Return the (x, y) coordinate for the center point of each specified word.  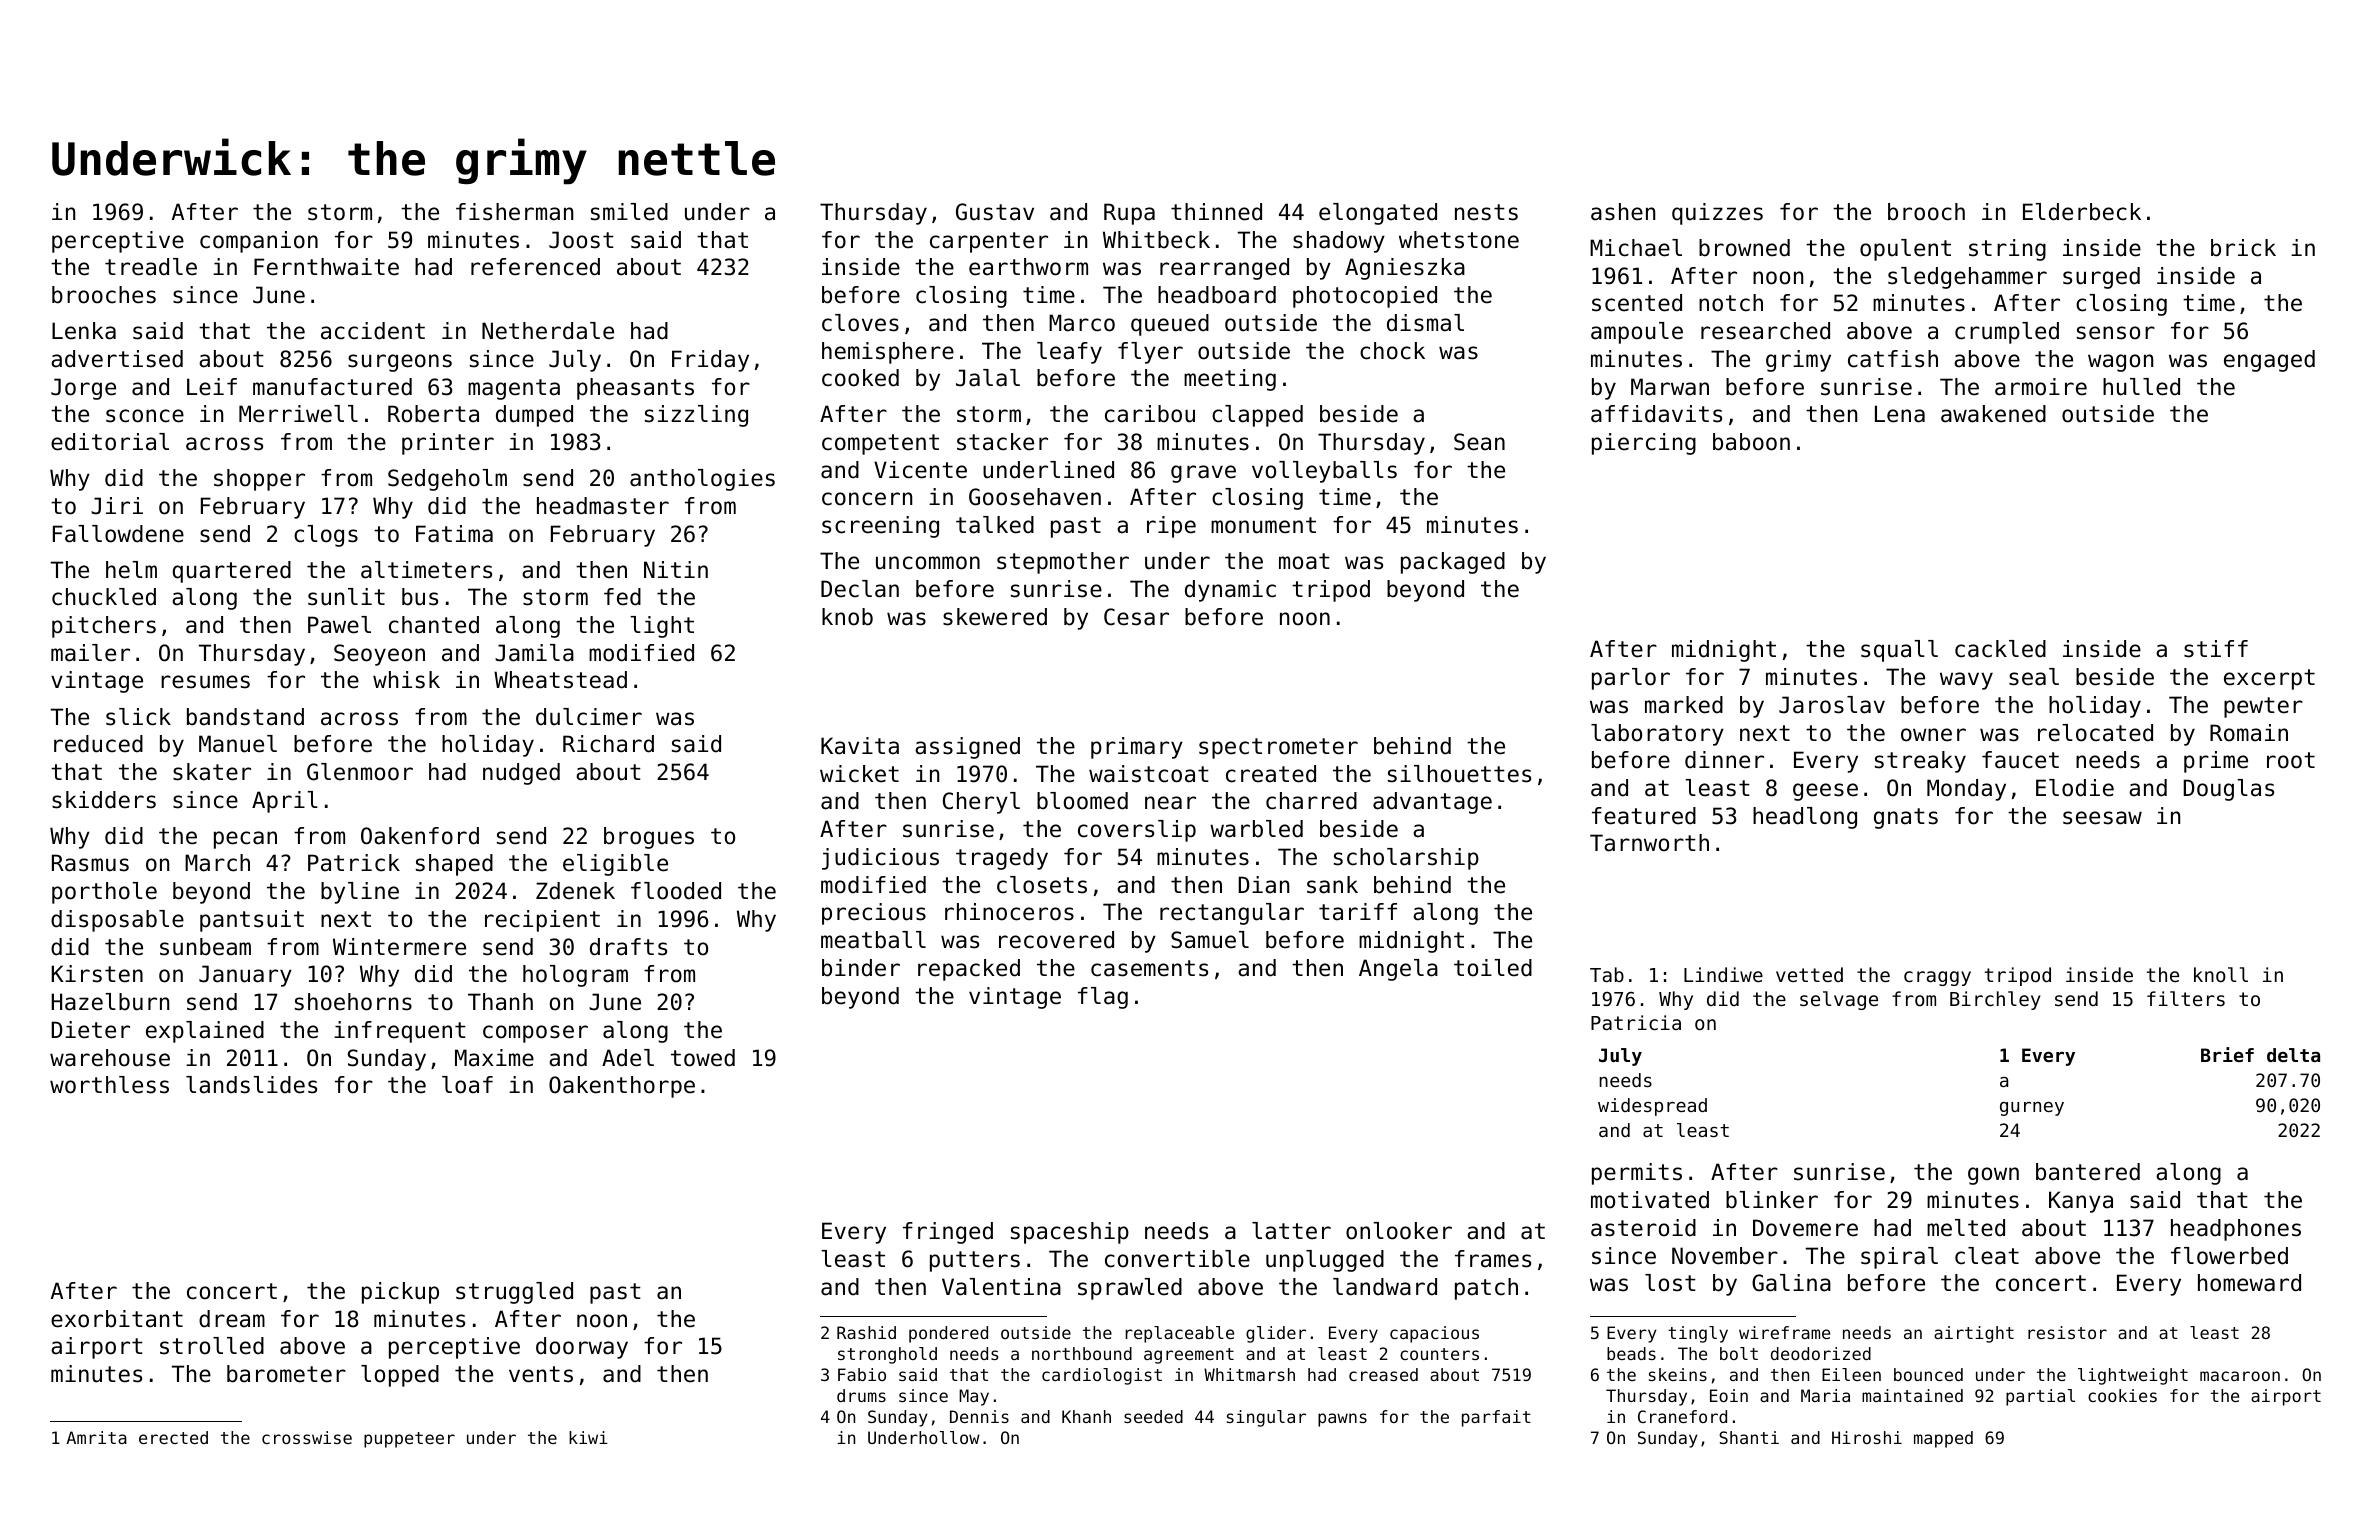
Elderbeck (2082, 212)
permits (1637, 1174)
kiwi (588, 1437)
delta (2293, 1055)
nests (1486, 212)
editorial (110, 442)
